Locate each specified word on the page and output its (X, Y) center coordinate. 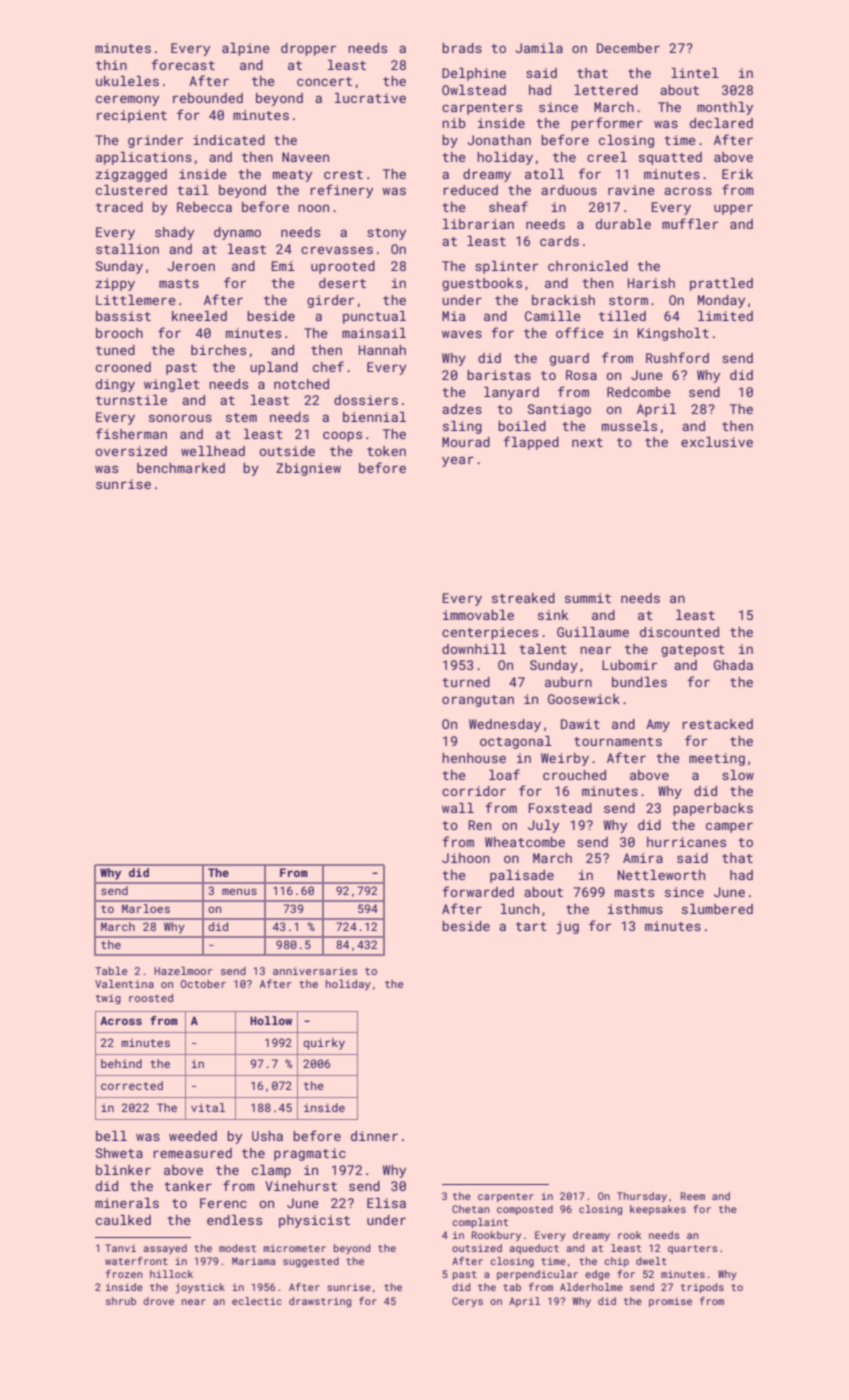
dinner (374, 1136)
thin (111, 65)
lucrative (370, 98)
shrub (121, 1301)
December (628, 48)
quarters (693, 1249)
